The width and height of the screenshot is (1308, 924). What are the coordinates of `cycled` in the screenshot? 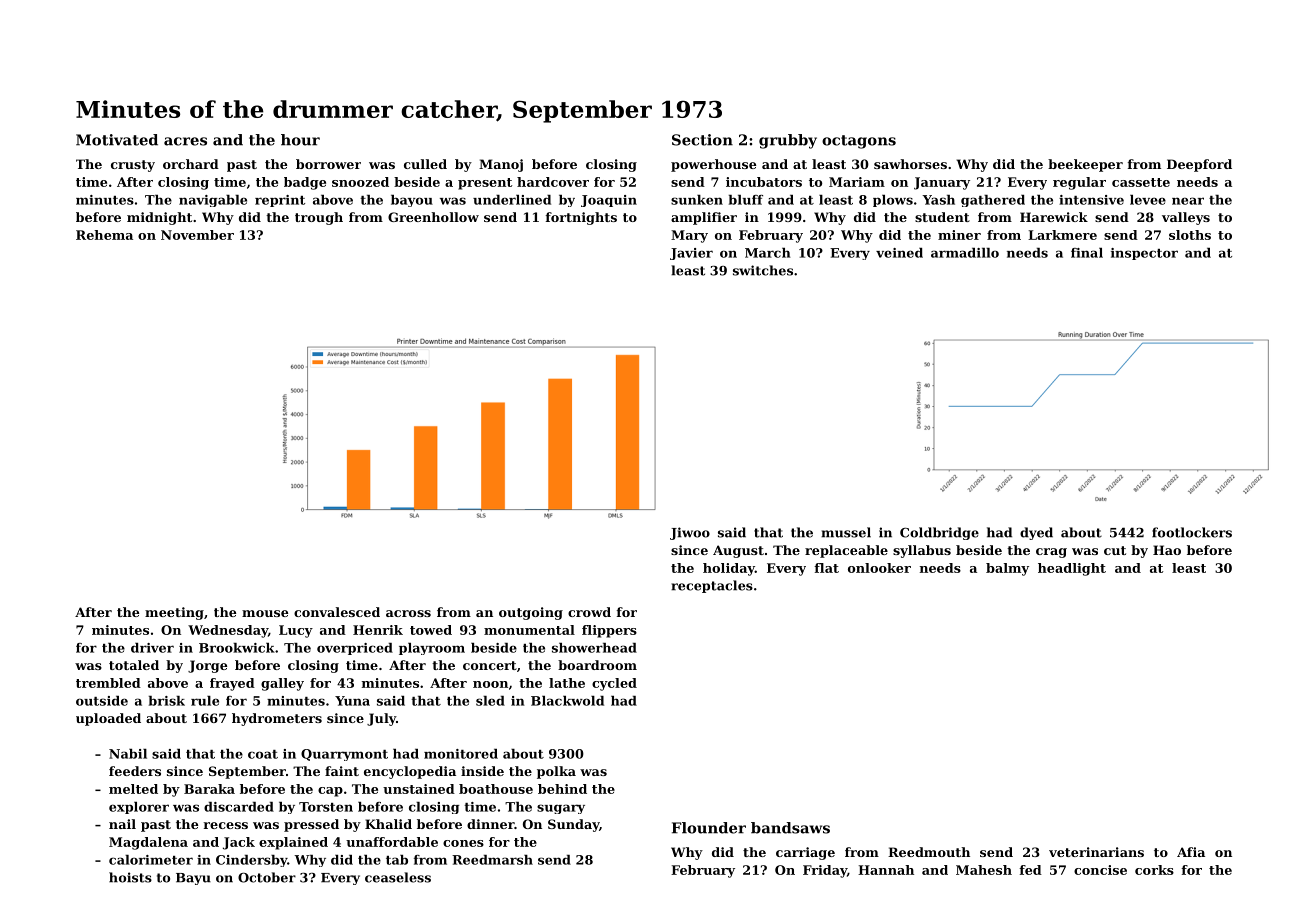 It's located at (614, 684).
